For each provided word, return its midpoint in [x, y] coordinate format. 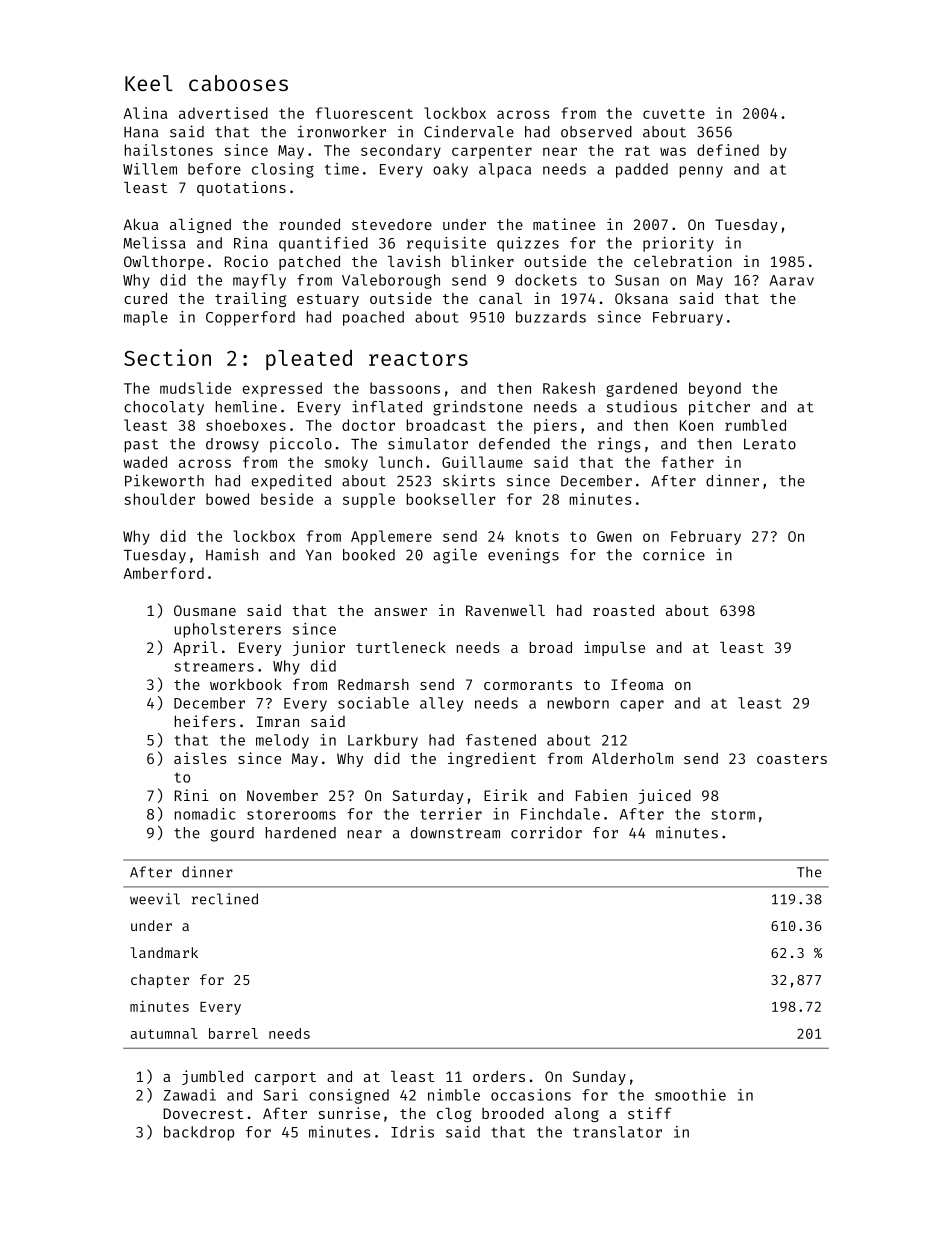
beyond [715, 389]
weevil [155, 899]
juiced [665, 796]
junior [319, 648]
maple [146, 318]
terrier [451, 814]
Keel [149, 83]
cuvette [674, 114]
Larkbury [383, 741]
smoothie [690, 1095]
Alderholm [632, 758]
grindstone [478, 408]
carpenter [492, 152]
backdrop [199, 1133]
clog [454, 1115]
